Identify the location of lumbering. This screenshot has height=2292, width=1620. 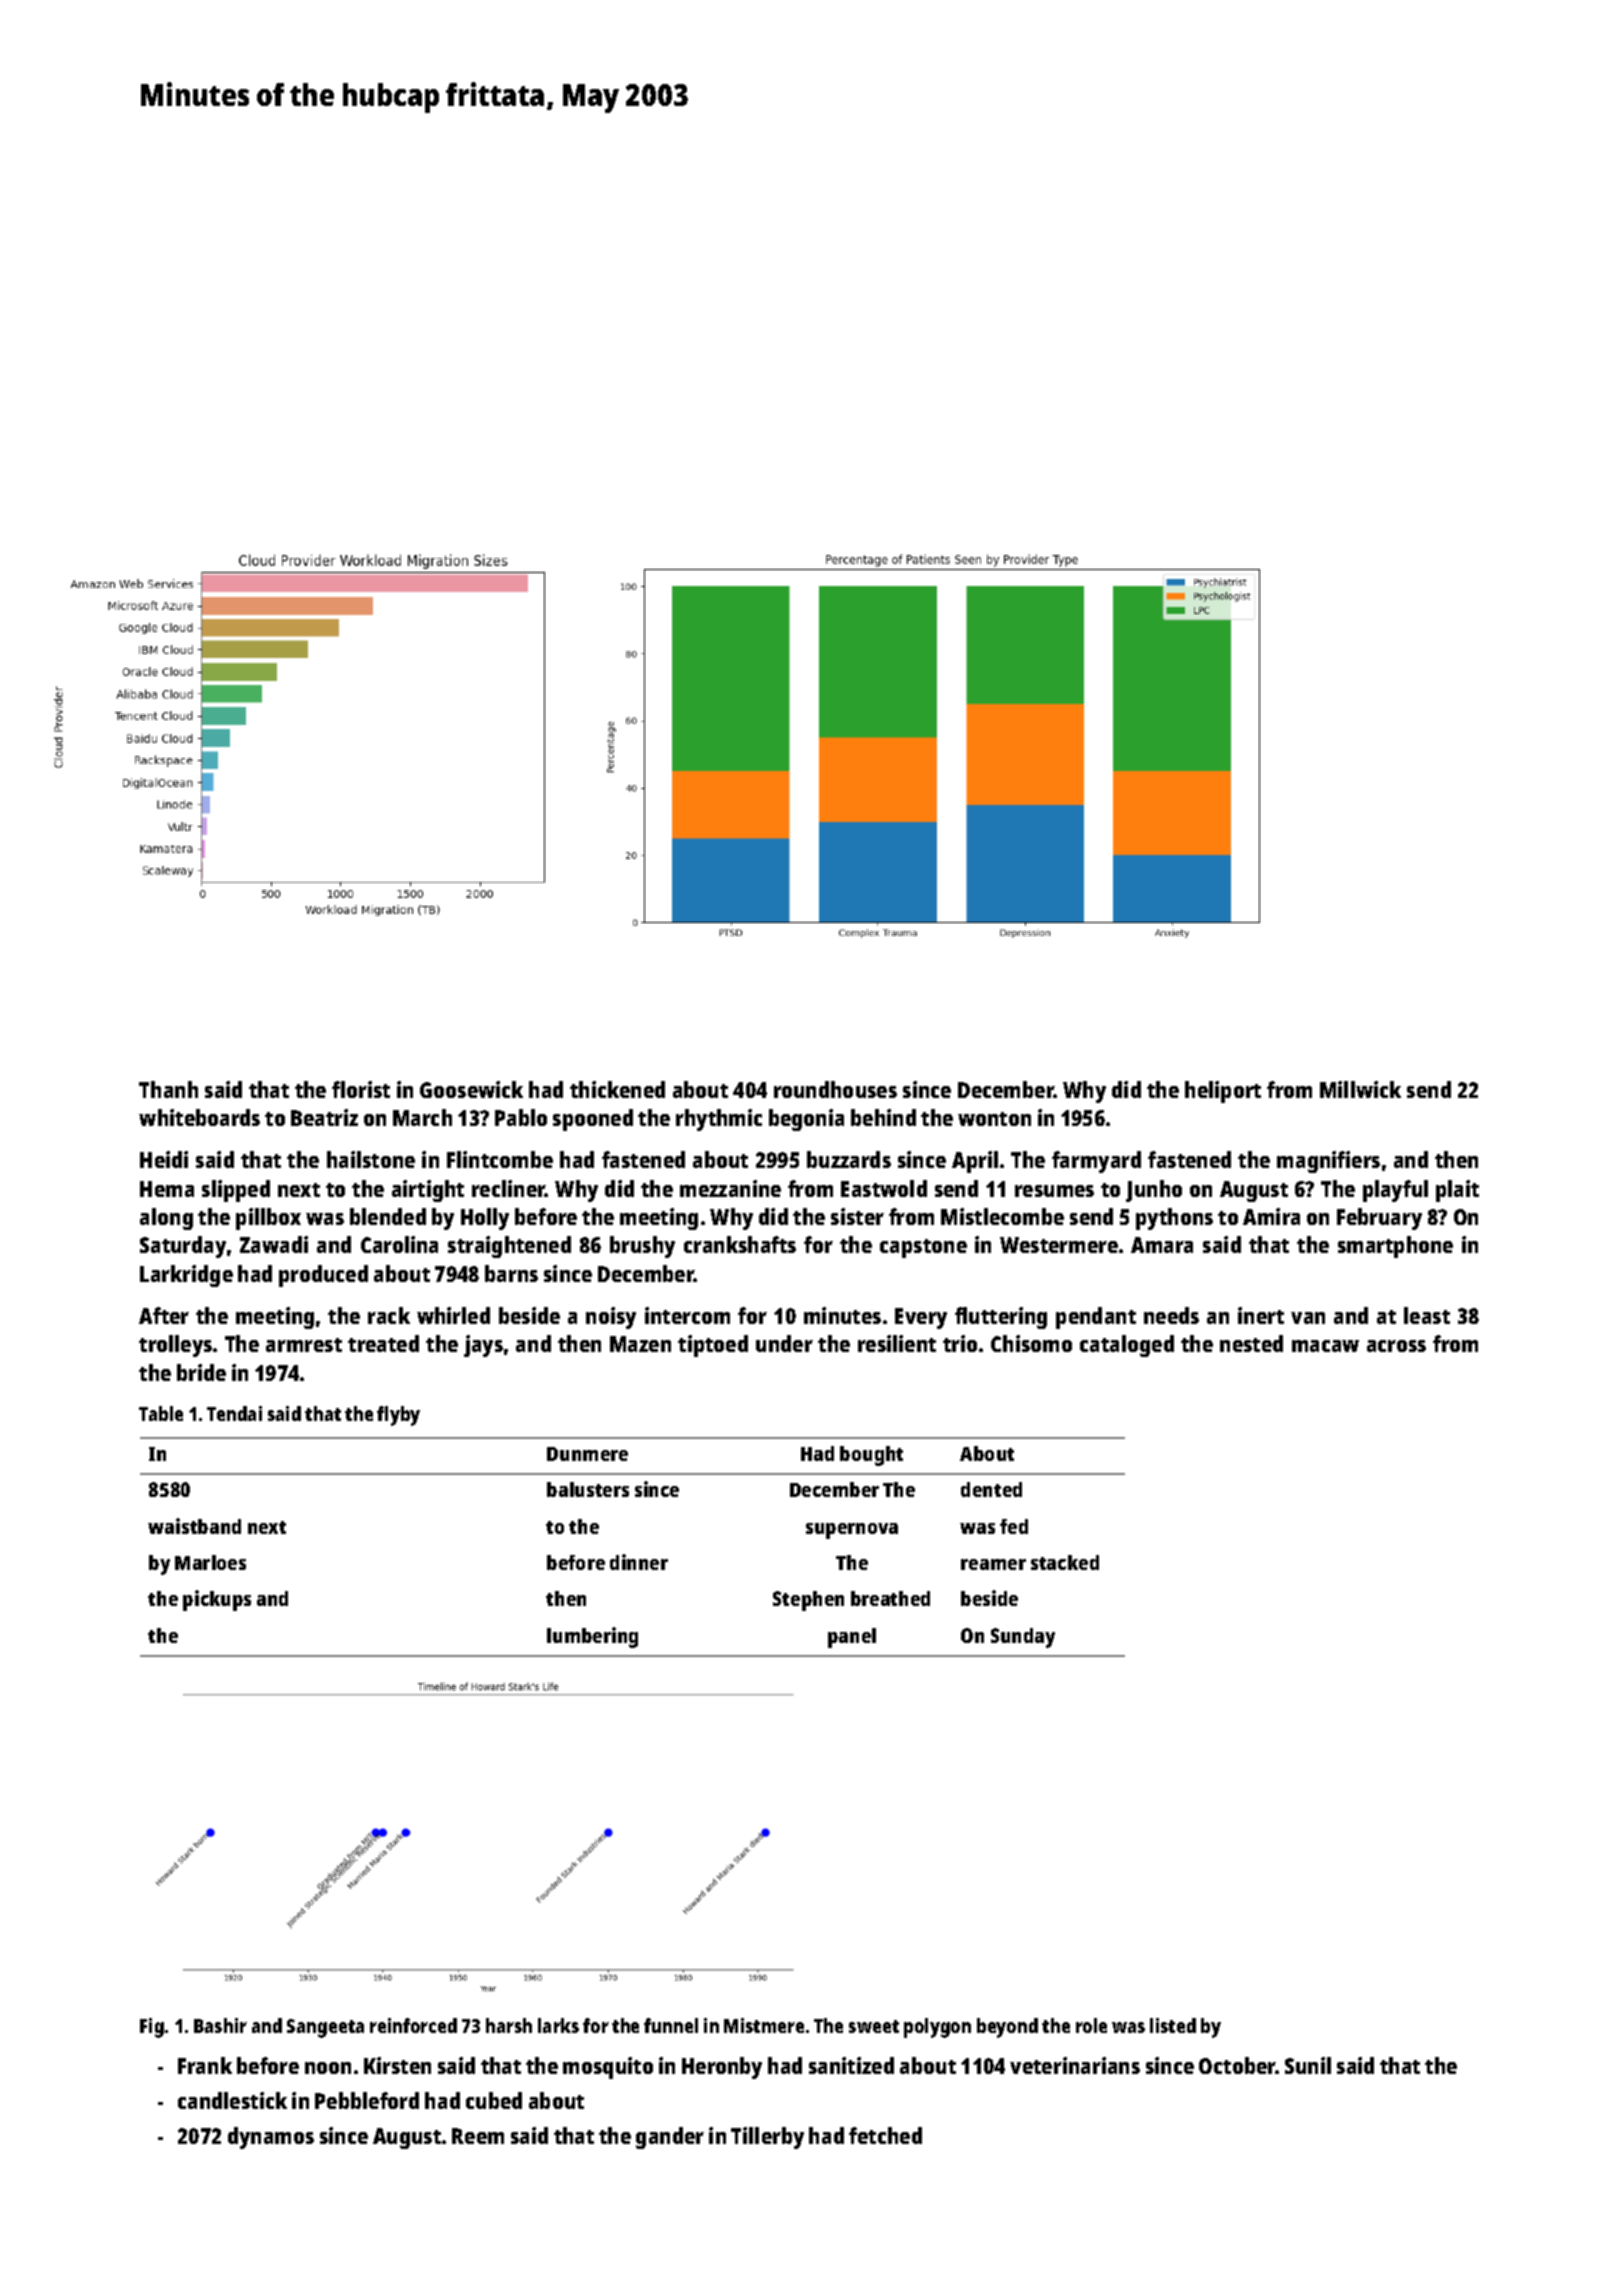
(592, 1637).
